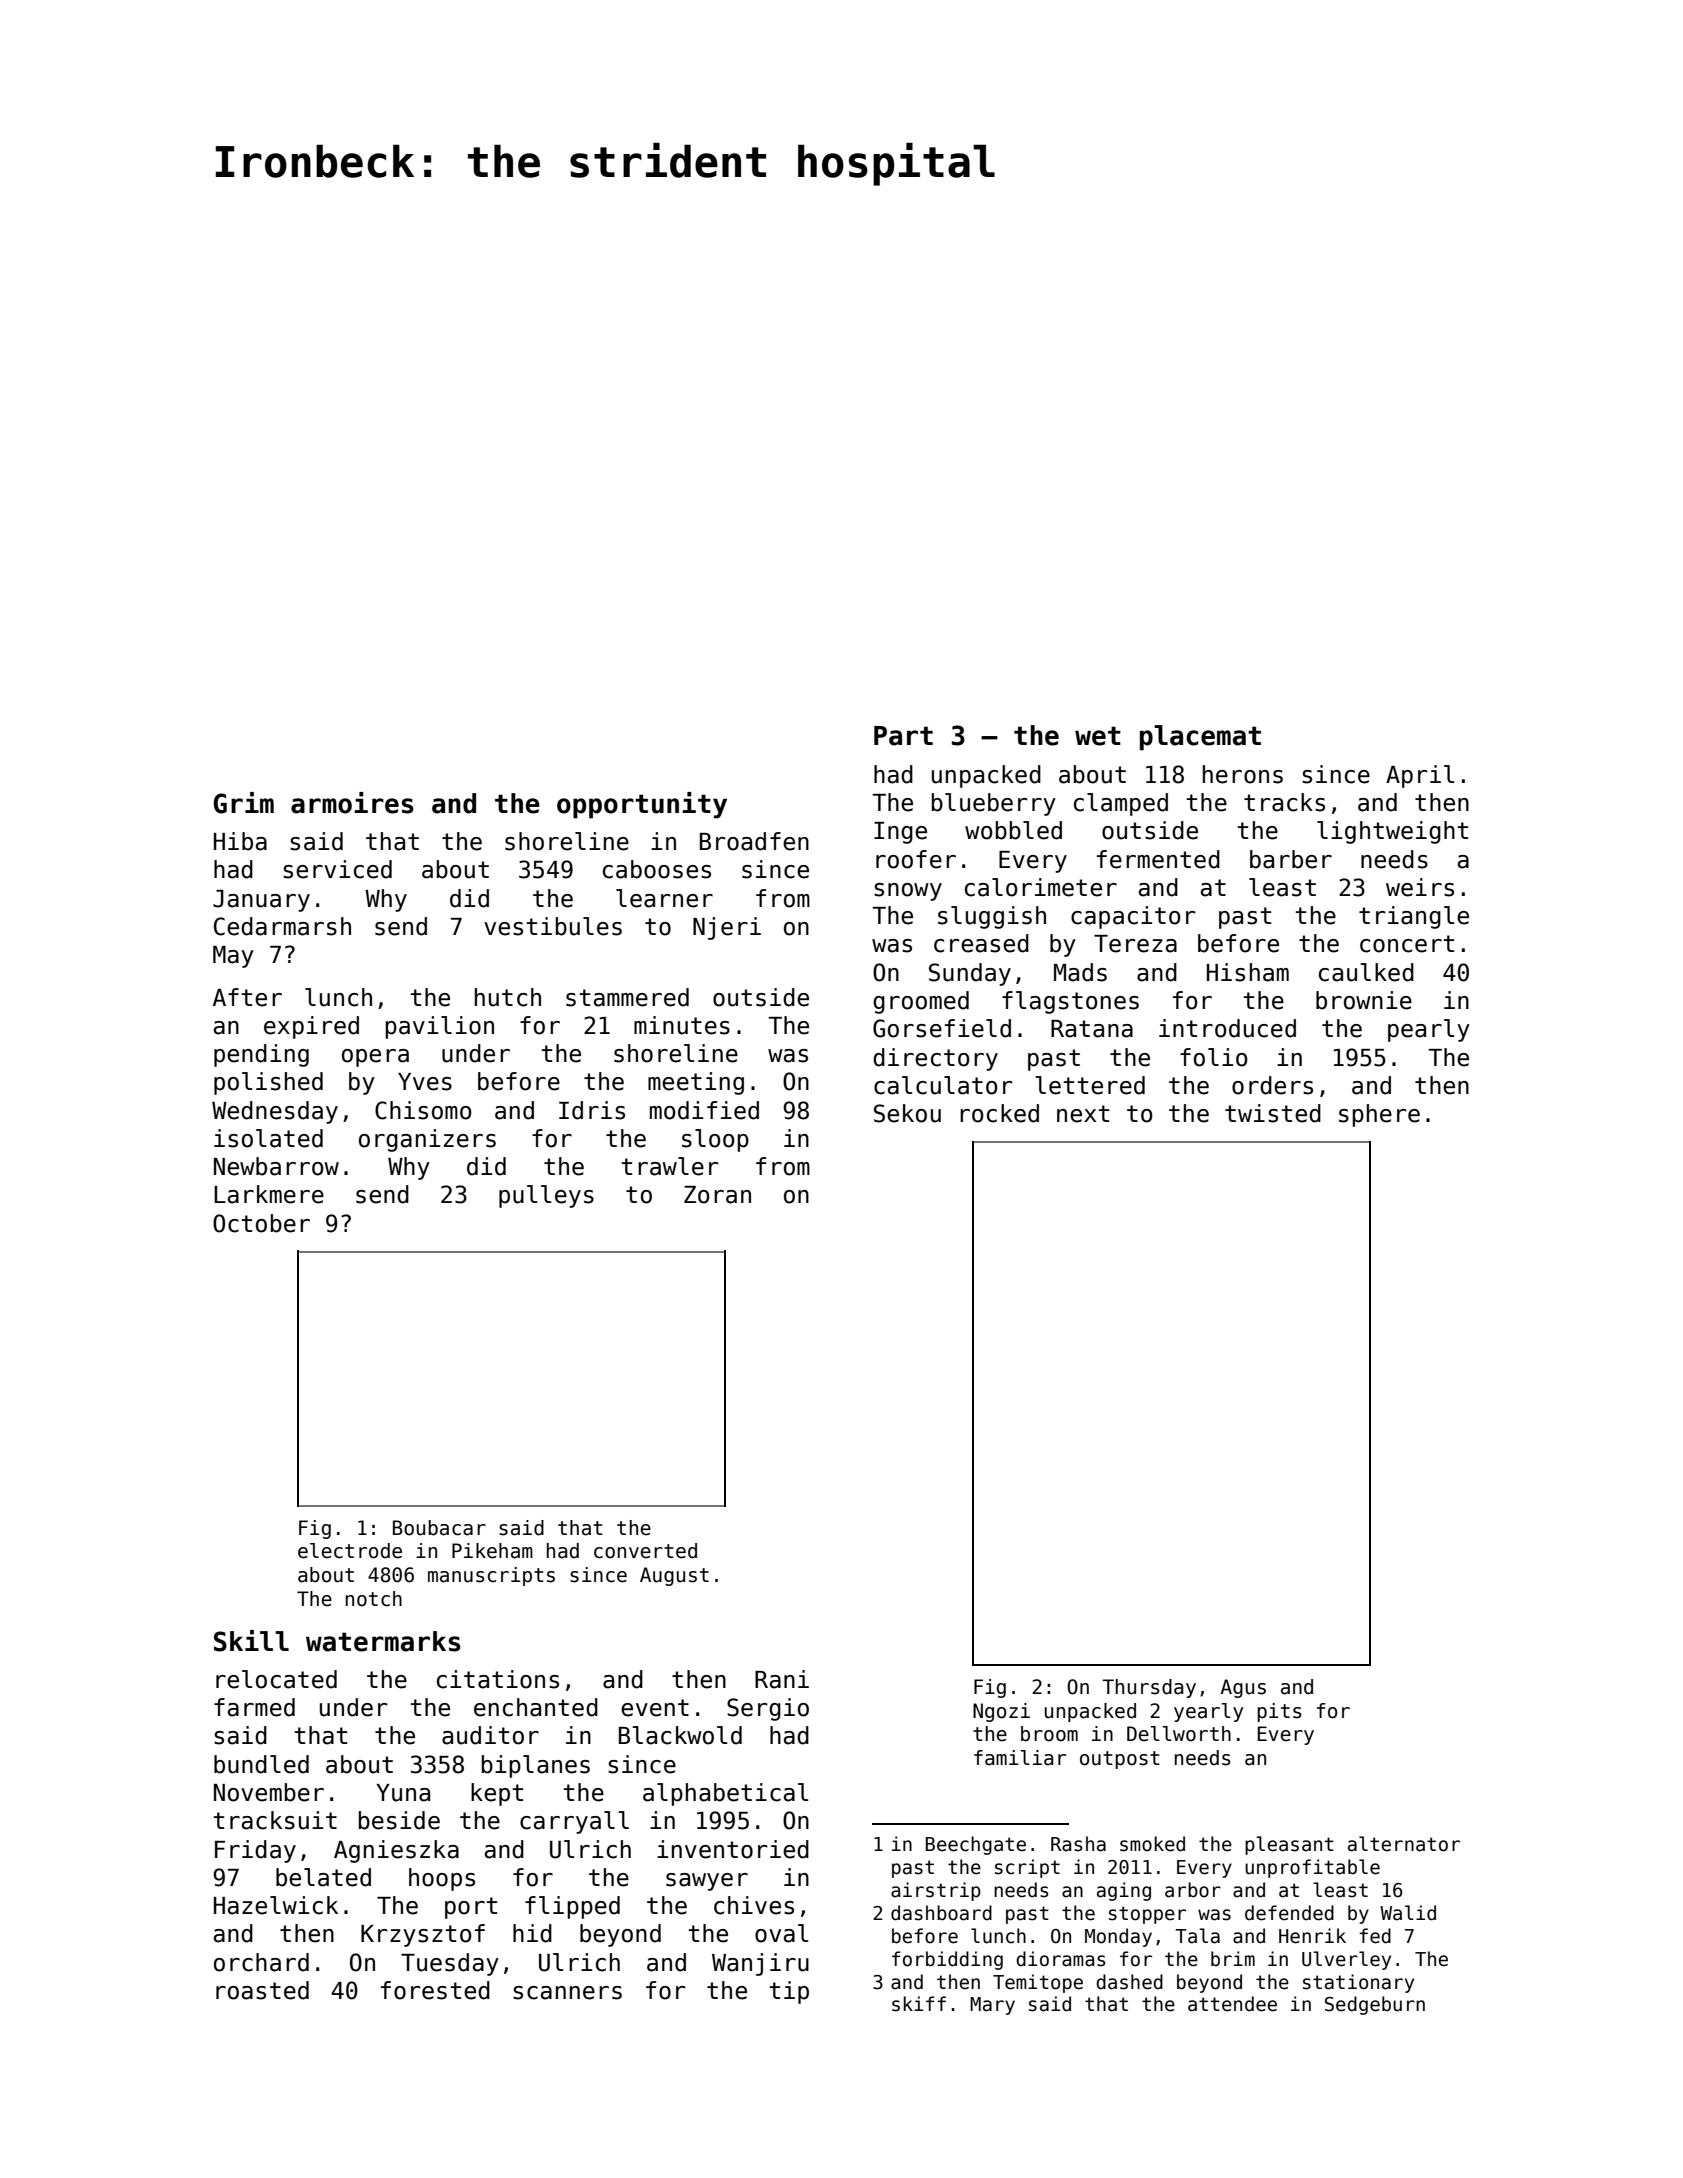 The image size is (1683, 2178). What do you see at coordinates (1243, 774) in the screenshot?
I see `herons` at bounding box center [1243, 774].
